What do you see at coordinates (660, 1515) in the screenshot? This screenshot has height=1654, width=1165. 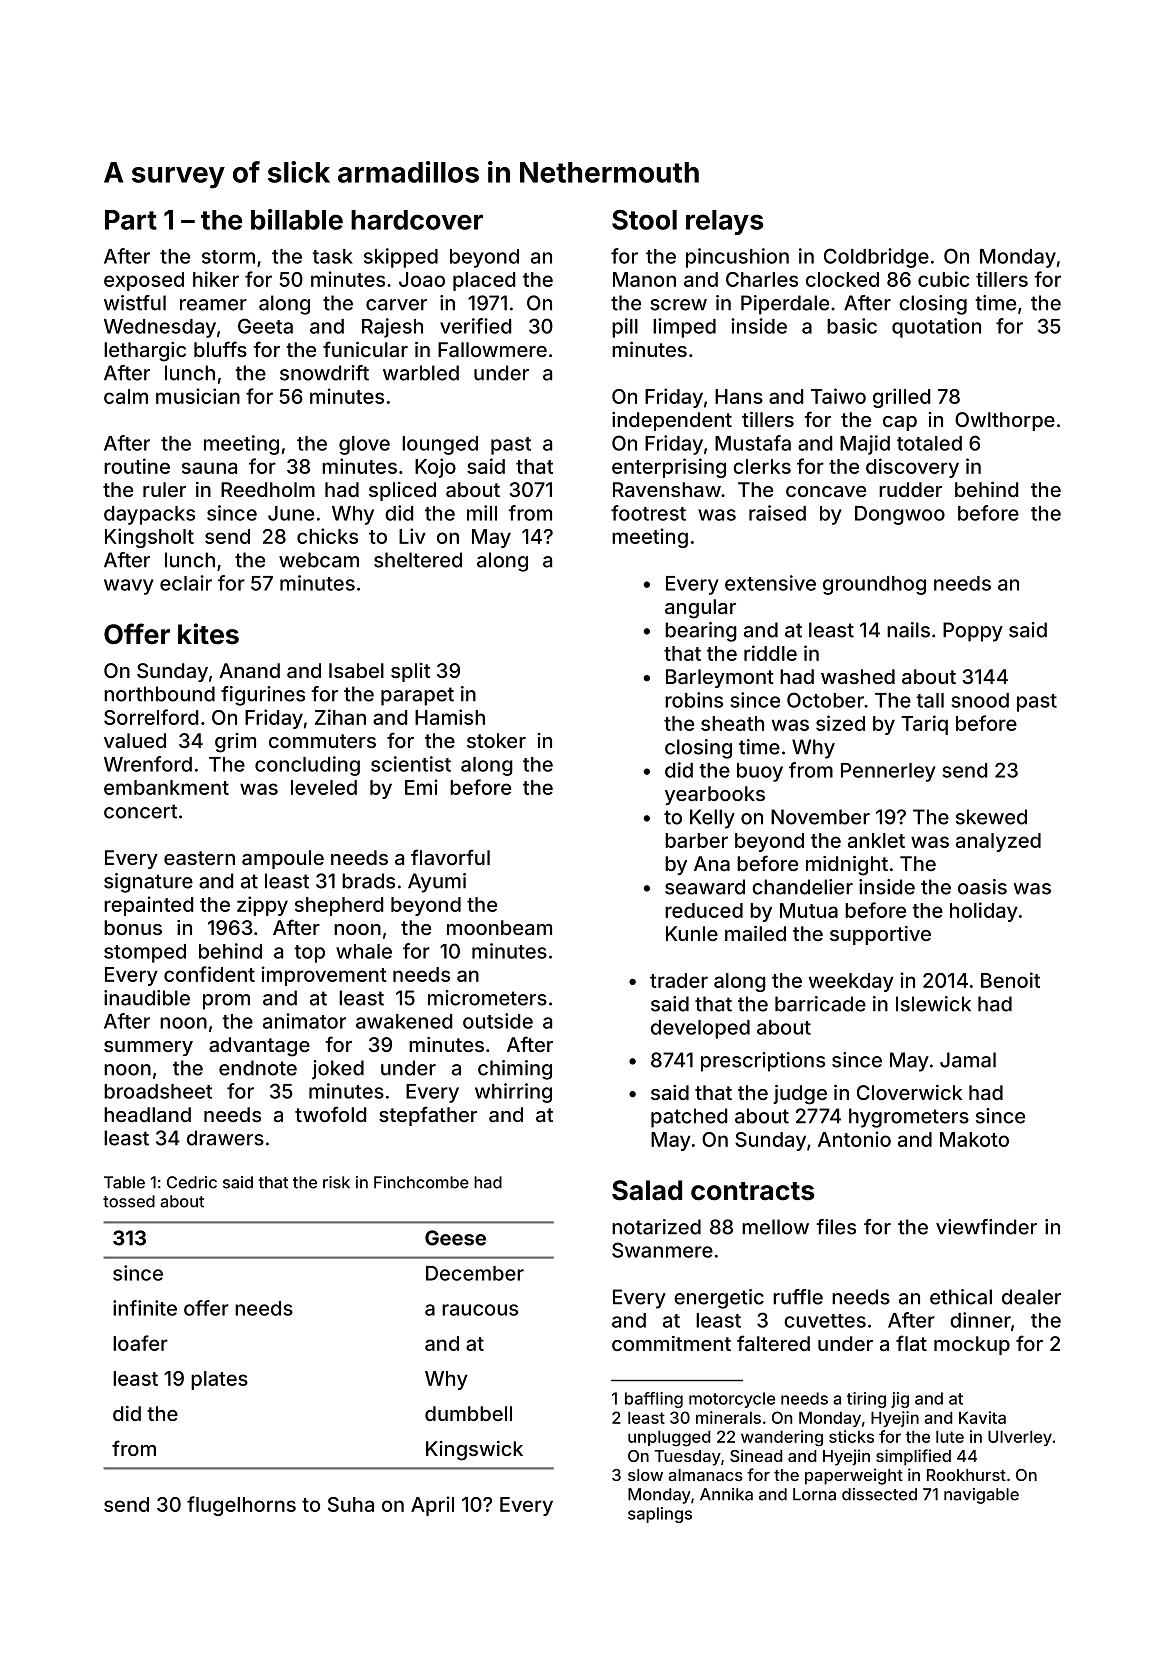 I see `saplings` at bounding box center [660, 1515].
